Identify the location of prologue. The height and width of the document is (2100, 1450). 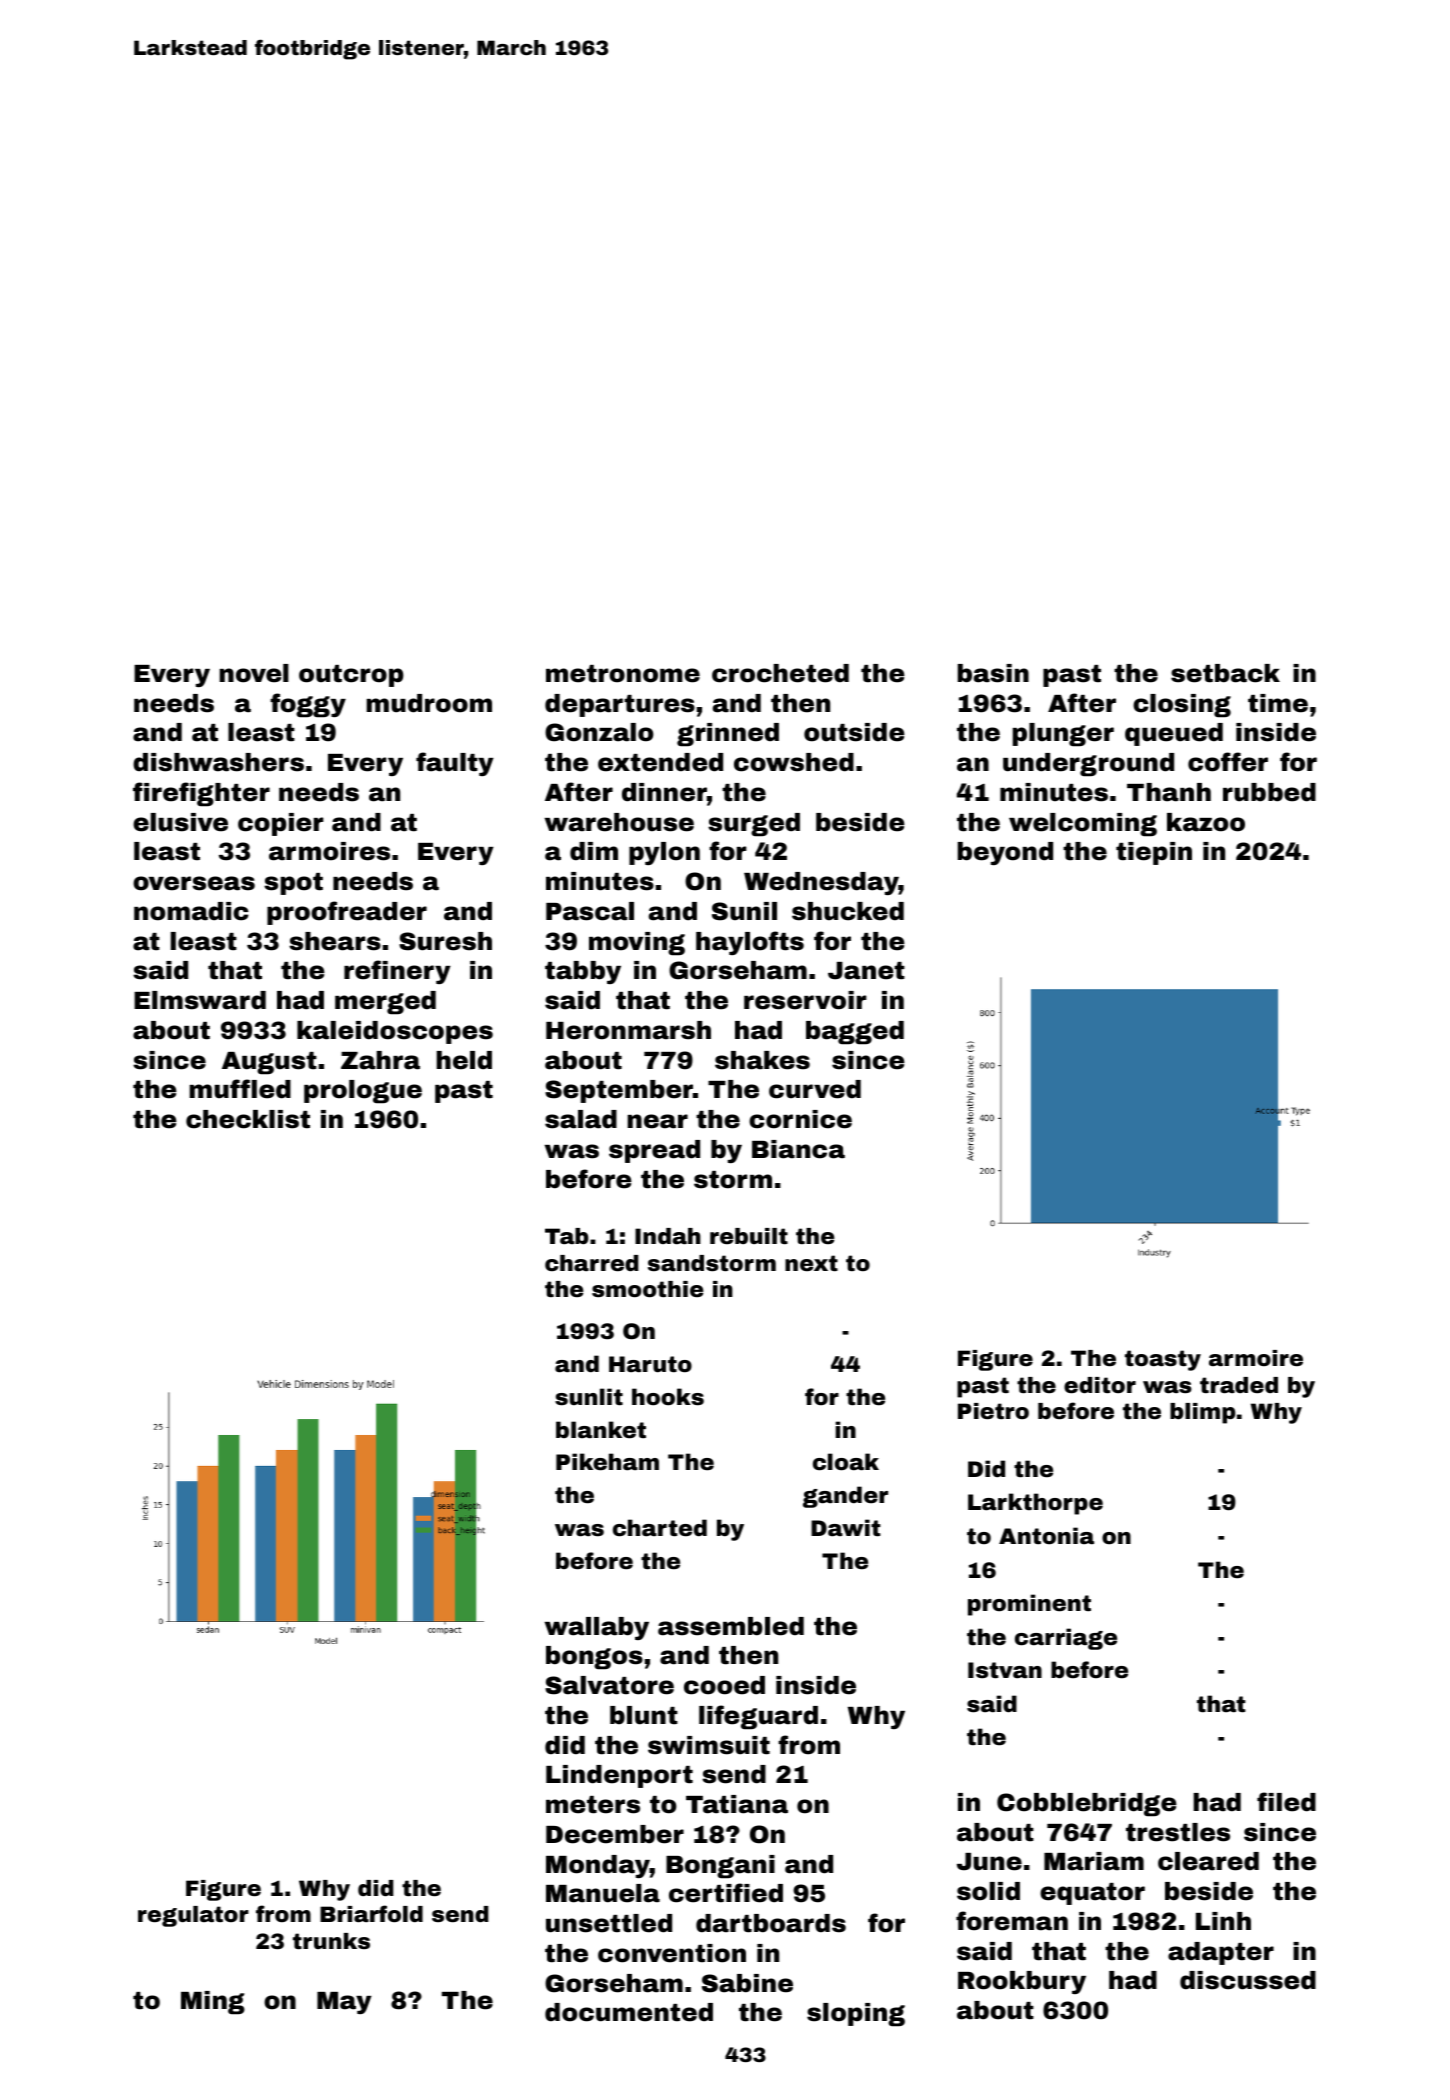
(363, 1092).
